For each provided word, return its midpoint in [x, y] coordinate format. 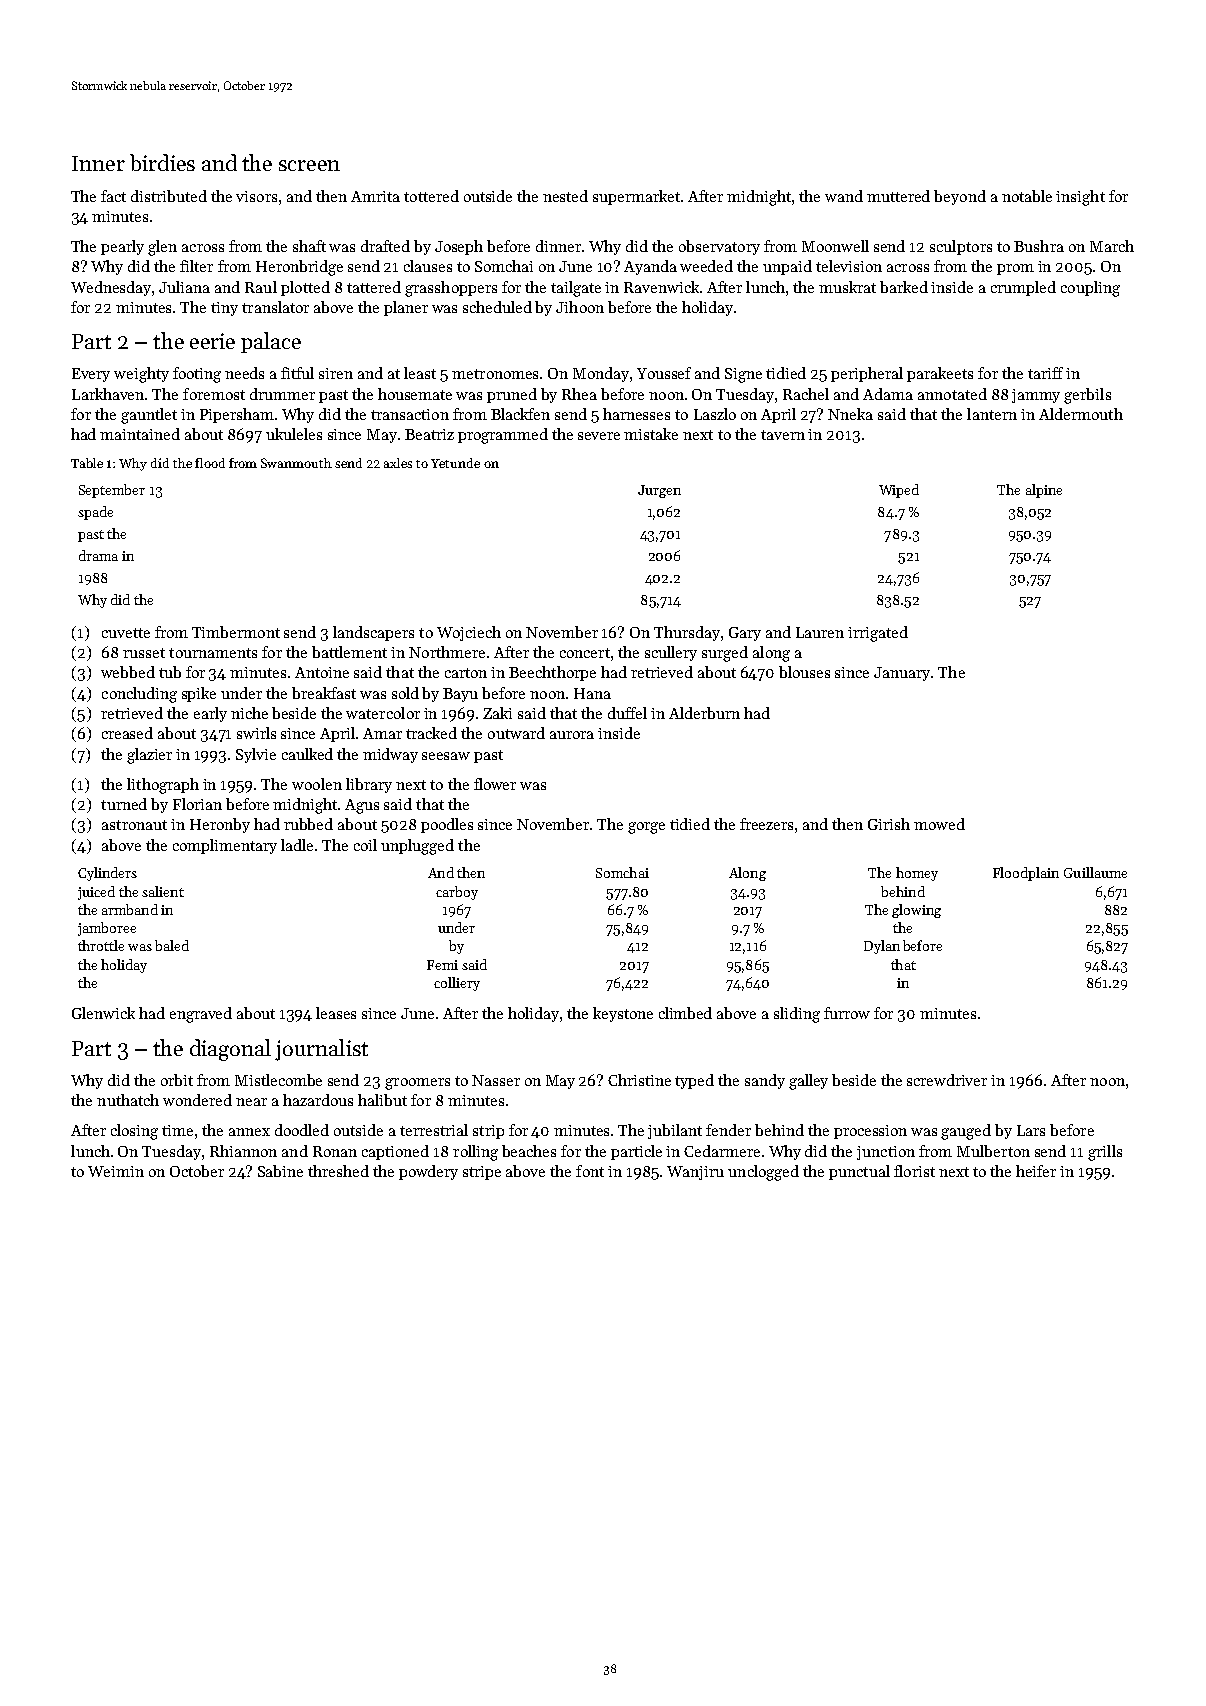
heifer [1036, 1171]
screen [309, 165]
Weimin [116, 1171]
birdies [162, 162]
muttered [898, 196]
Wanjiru [695, 1173]
